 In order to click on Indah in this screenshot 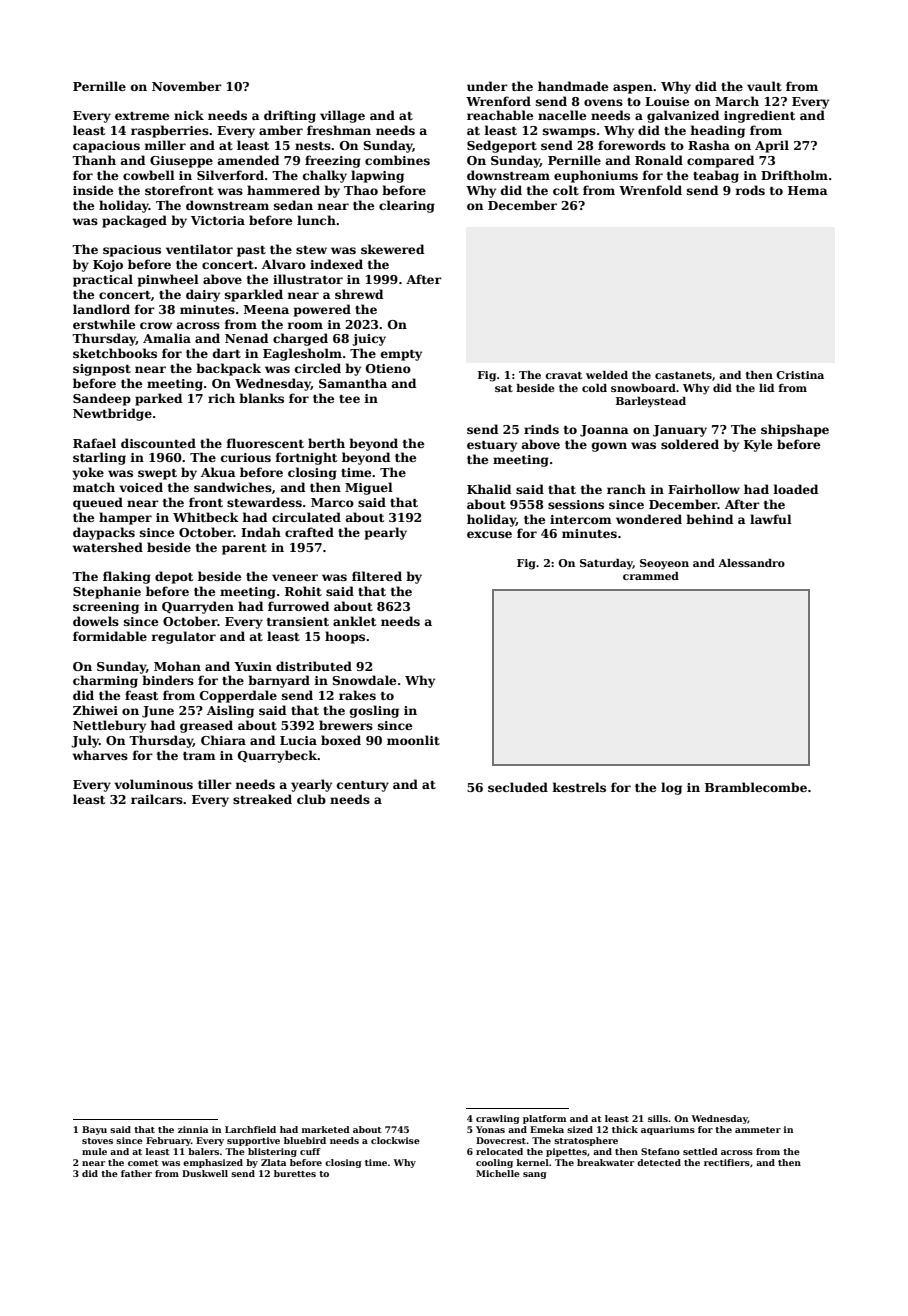, I will do `click(261, 532)`.
